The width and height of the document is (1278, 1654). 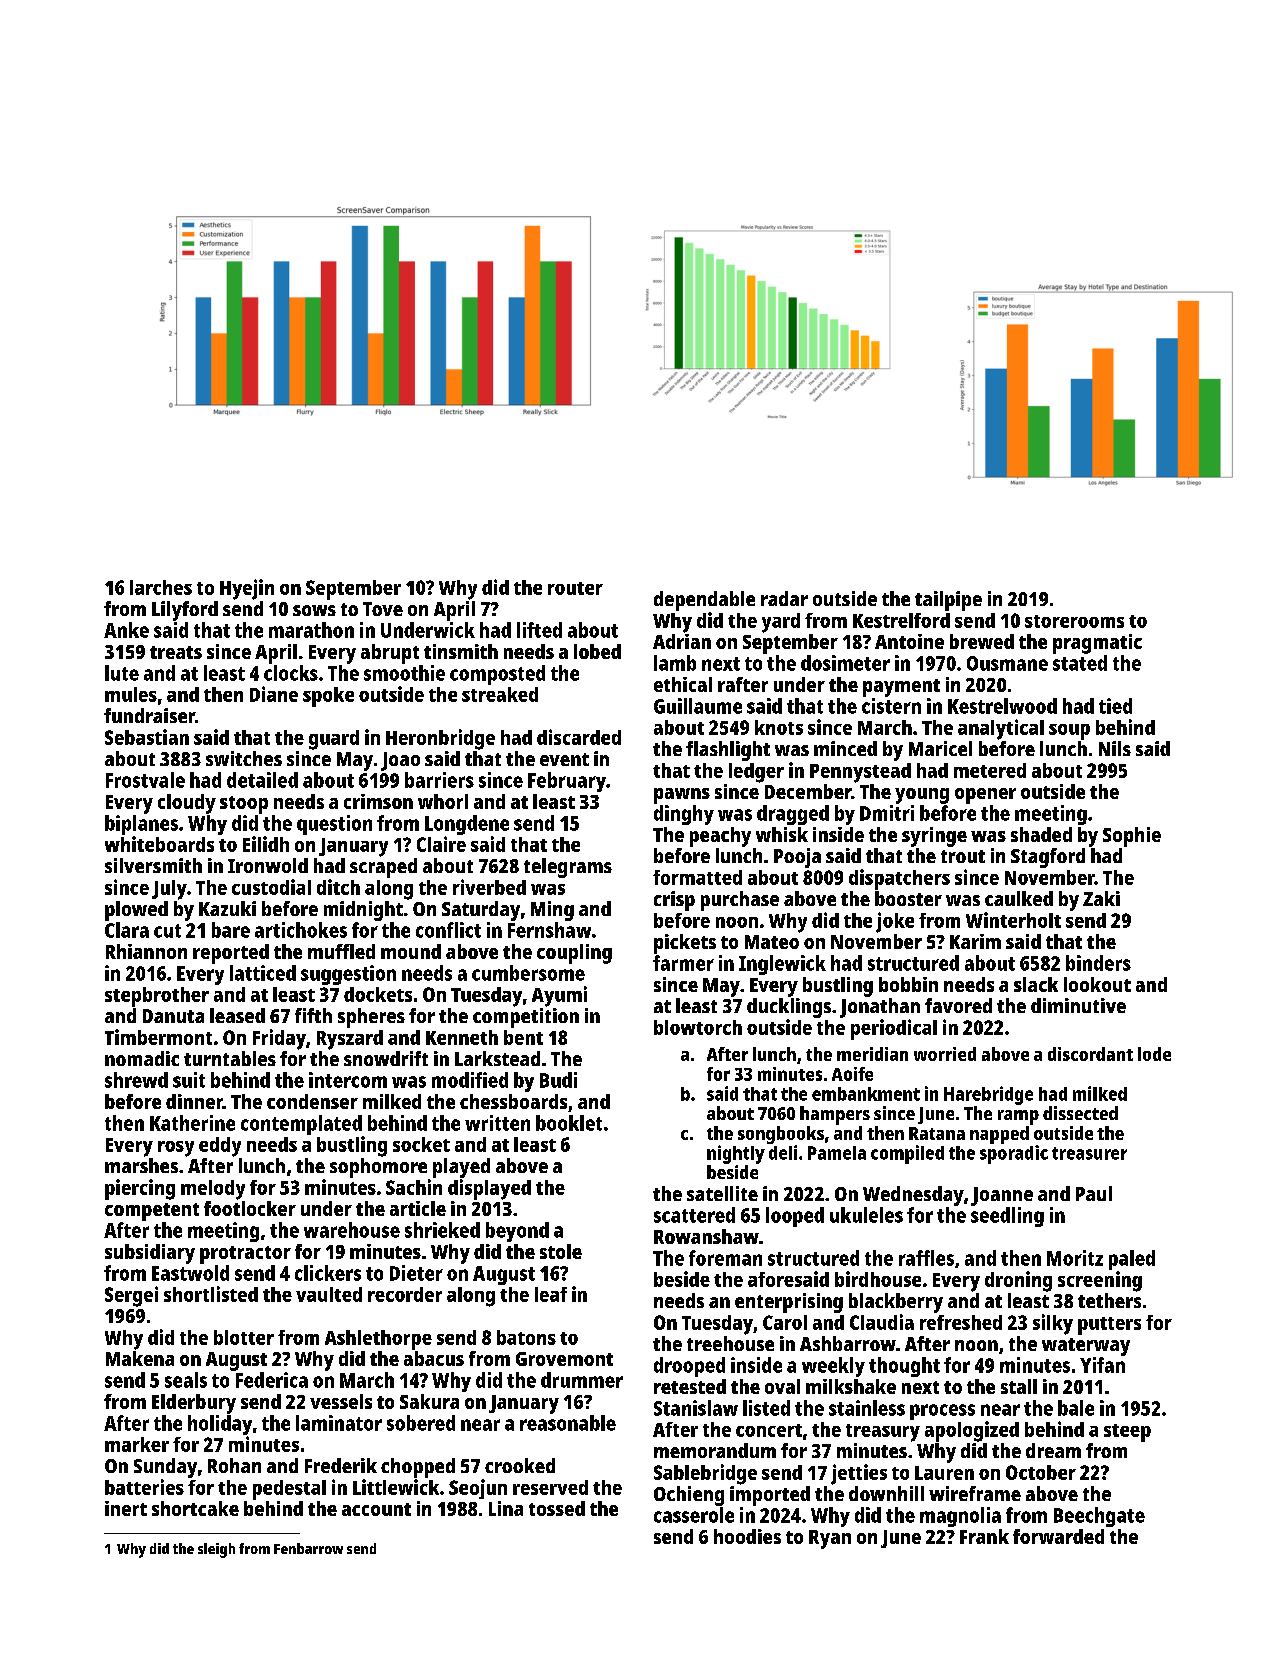 I want to click on piercing, so click(x=140, y=1189).
